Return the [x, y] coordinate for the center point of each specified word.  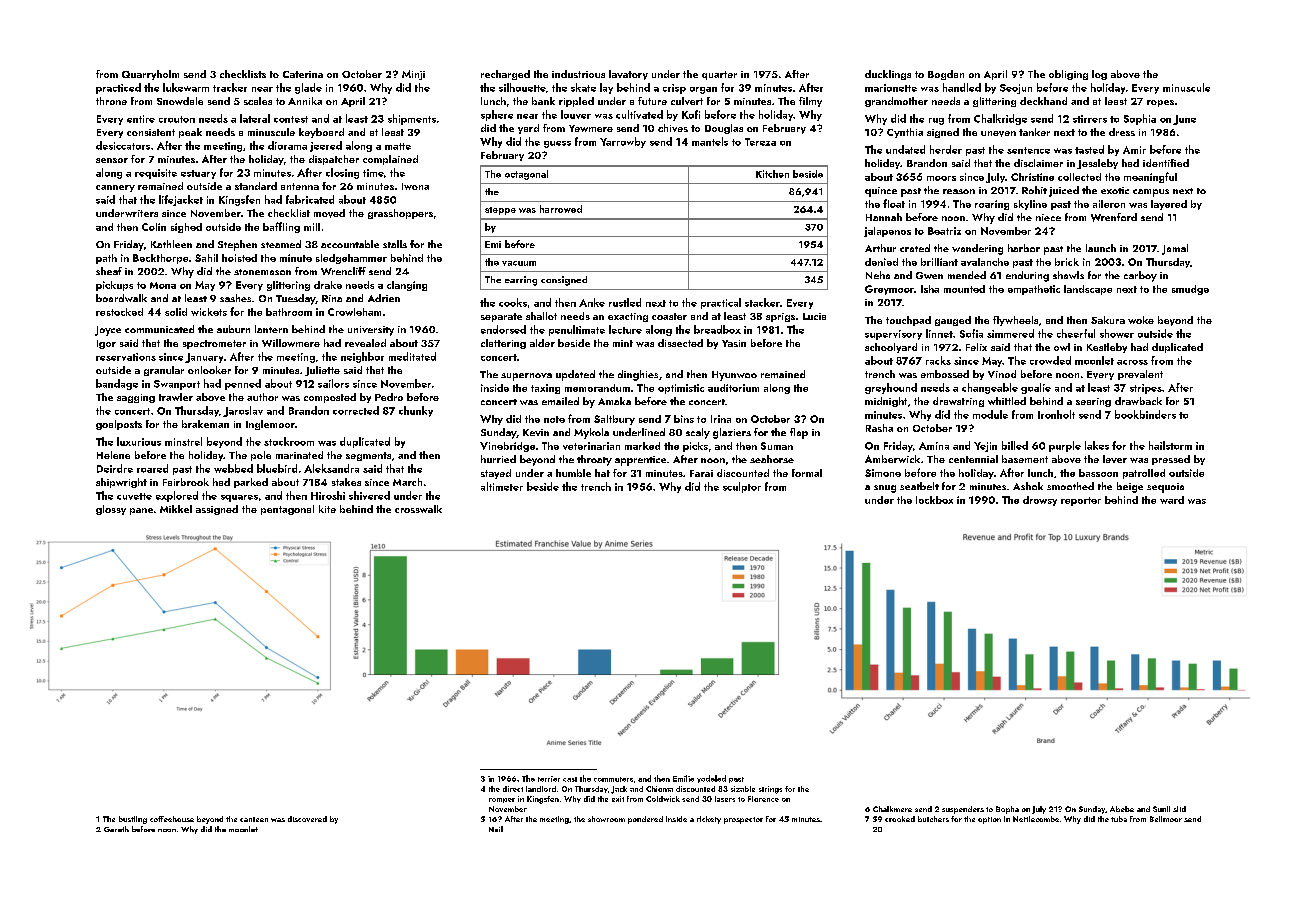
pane [141, 511]
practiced [118, 88]
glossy [111, 510]
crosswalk [418, 509]
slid [1179, 809]
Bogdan [946, 75]
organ [703, 90]
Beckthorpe [160, 259]
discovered [307, 819]
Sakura [1108, 320]
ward [1172, 500]
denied [881, 262]
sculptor [742, 487]
